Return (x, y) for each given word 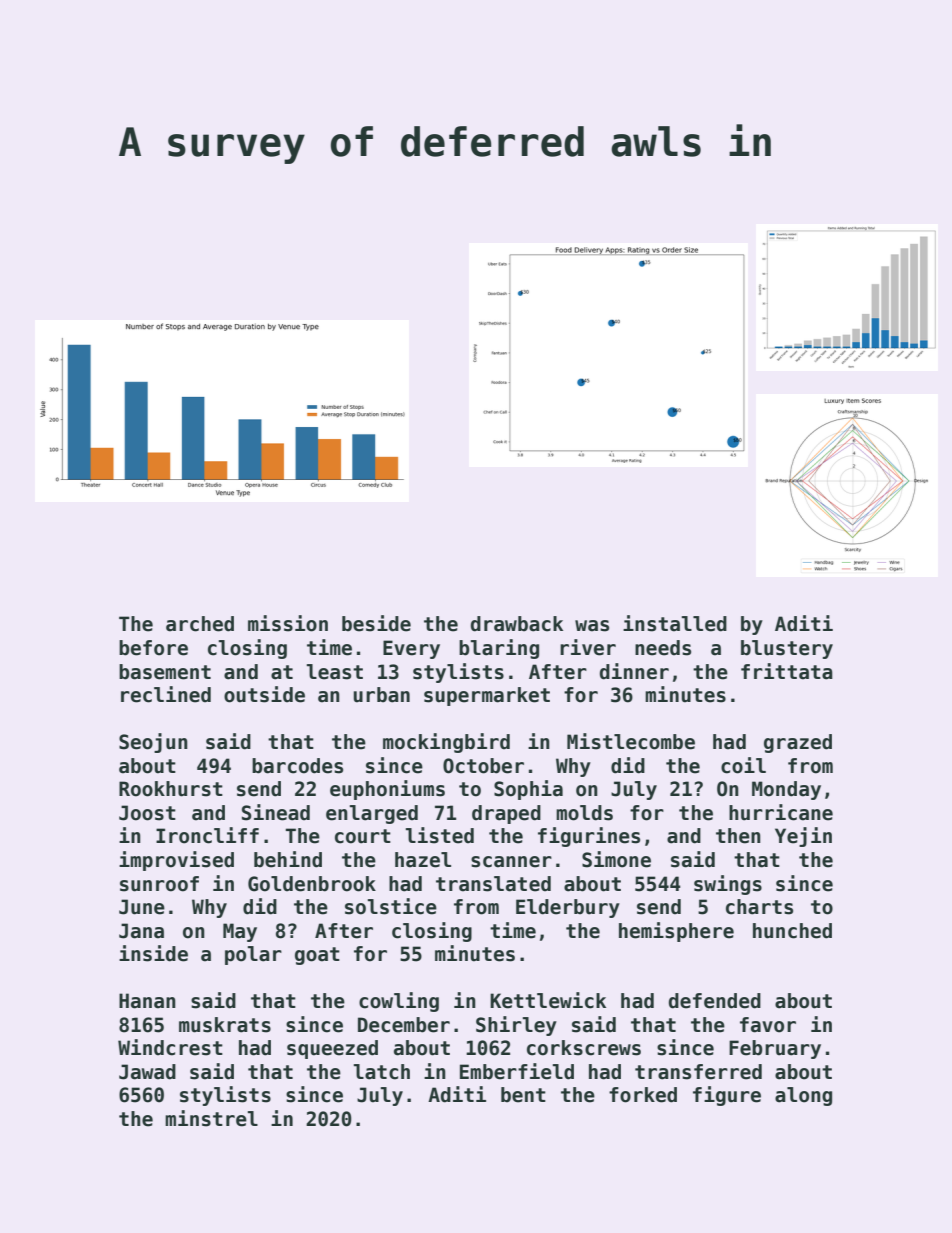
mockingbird (446, 743)
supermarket (487, 696)
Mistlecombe (631, 741)
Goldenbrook (312, 884)
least (335, 672)
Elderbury (568, 908)
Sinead (276, 812)
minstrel (211, 1118)
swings (728, 885)
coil (743, 765)
